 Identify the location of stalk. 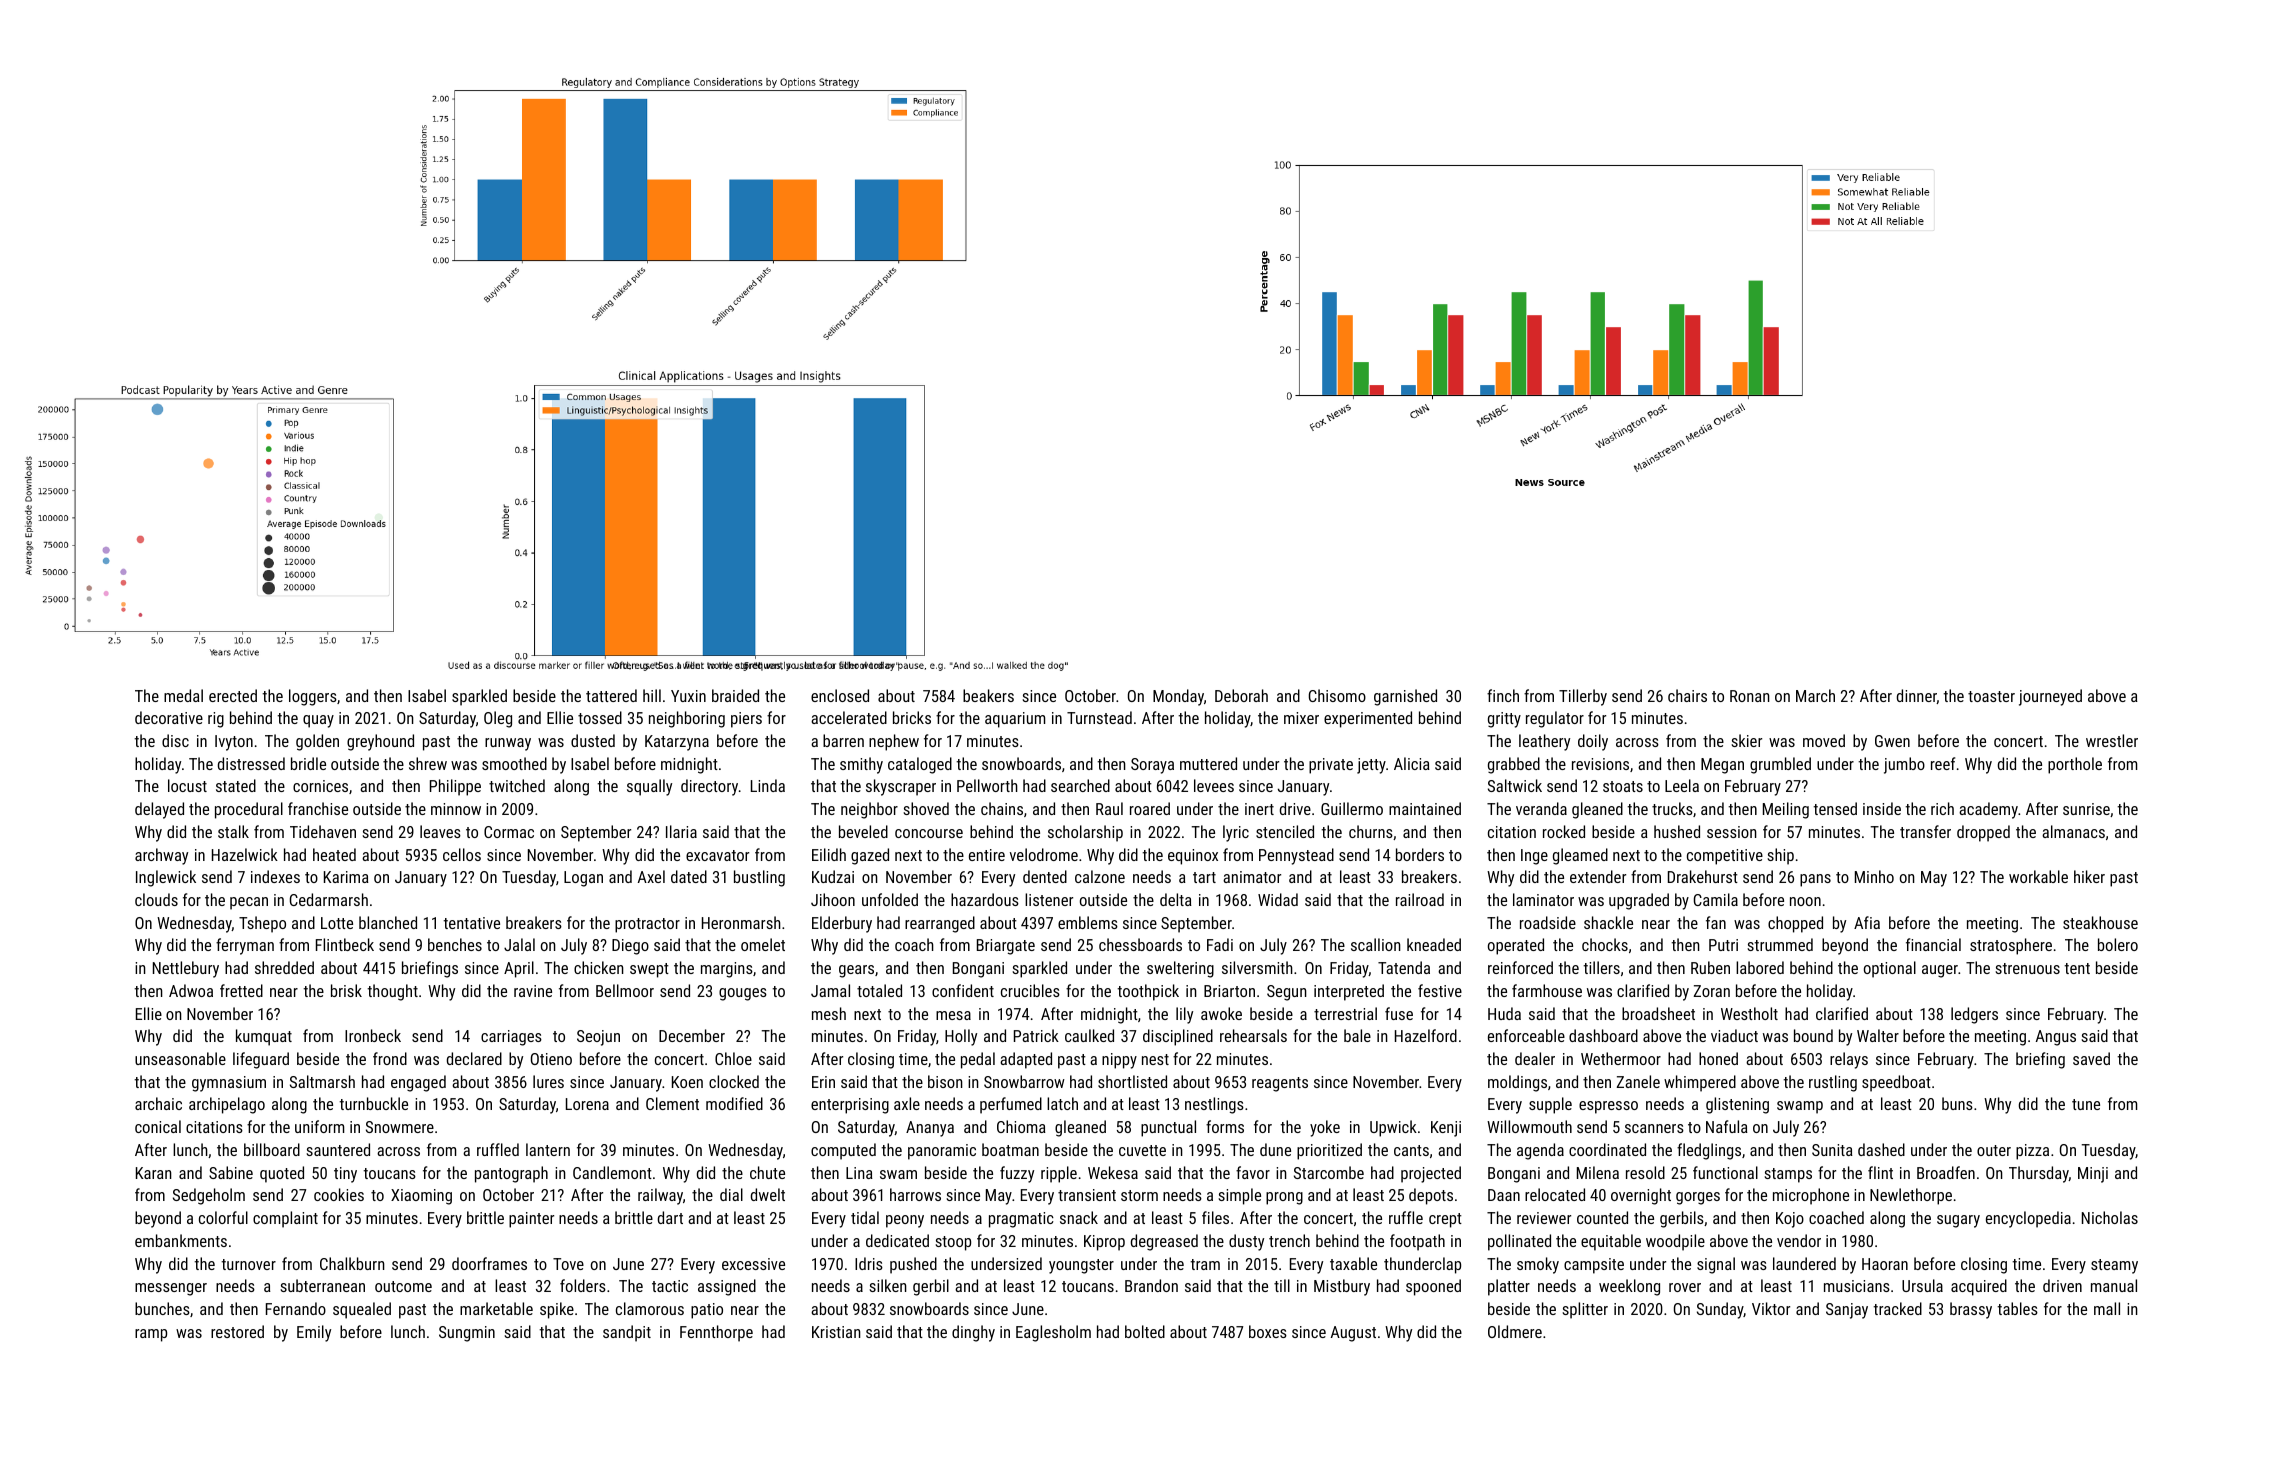
(233, 831).
